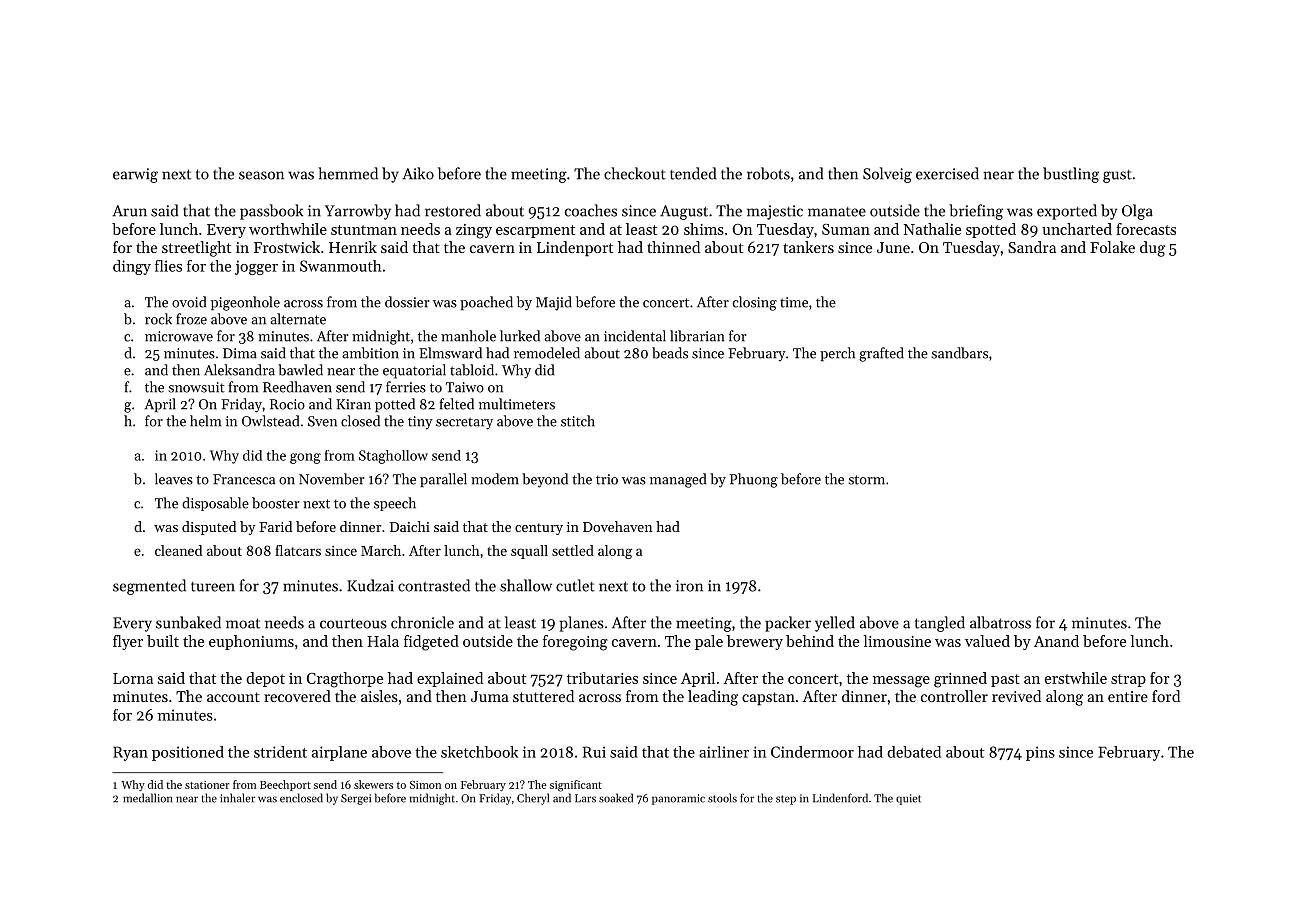 Image resolution: width=1308 pixels, height=924 pixels. Describe the element at coordinates (866, 480) in the image. I see `storm` at that location.
